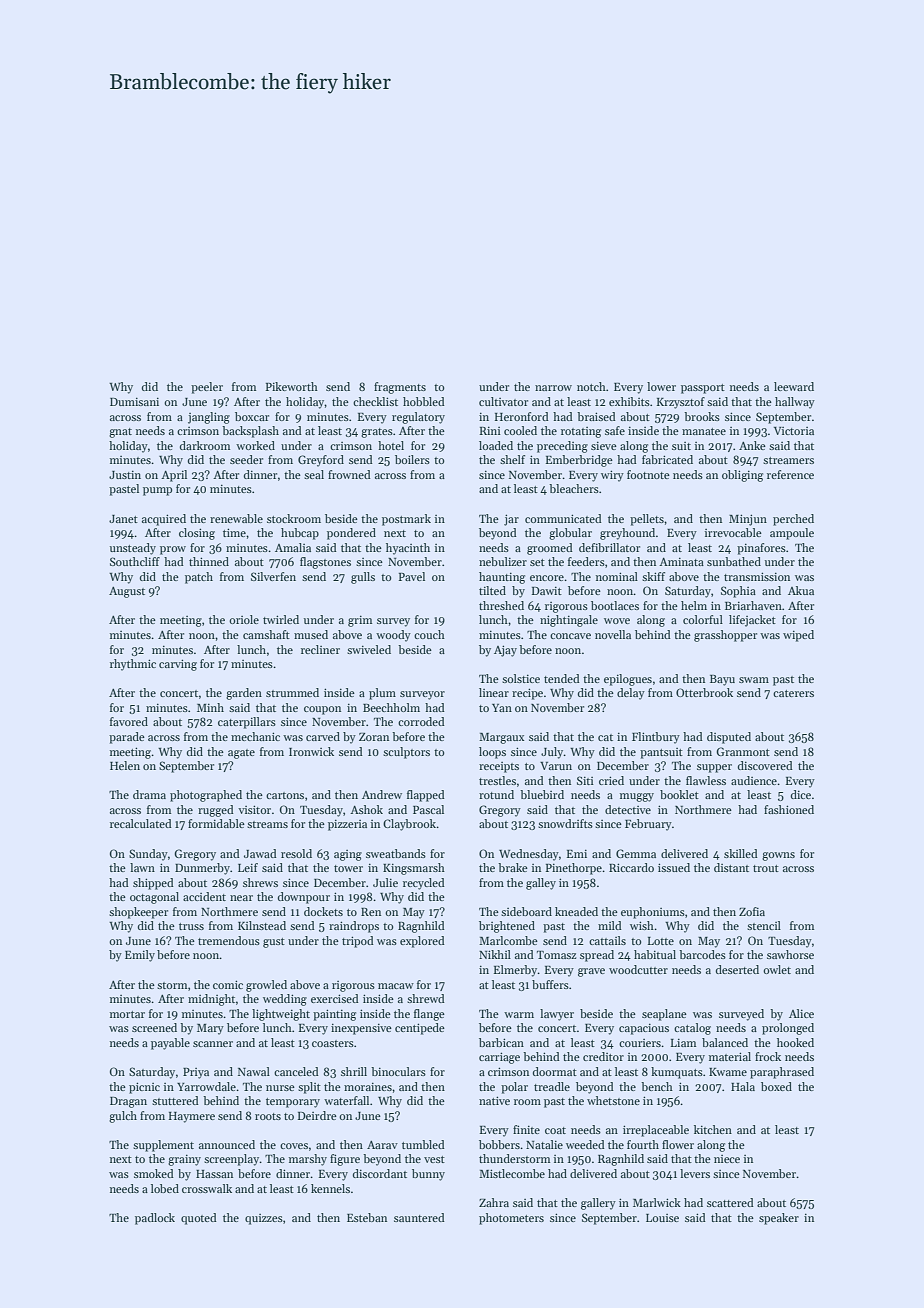  I want to click on deserted, so click(737, 969).
